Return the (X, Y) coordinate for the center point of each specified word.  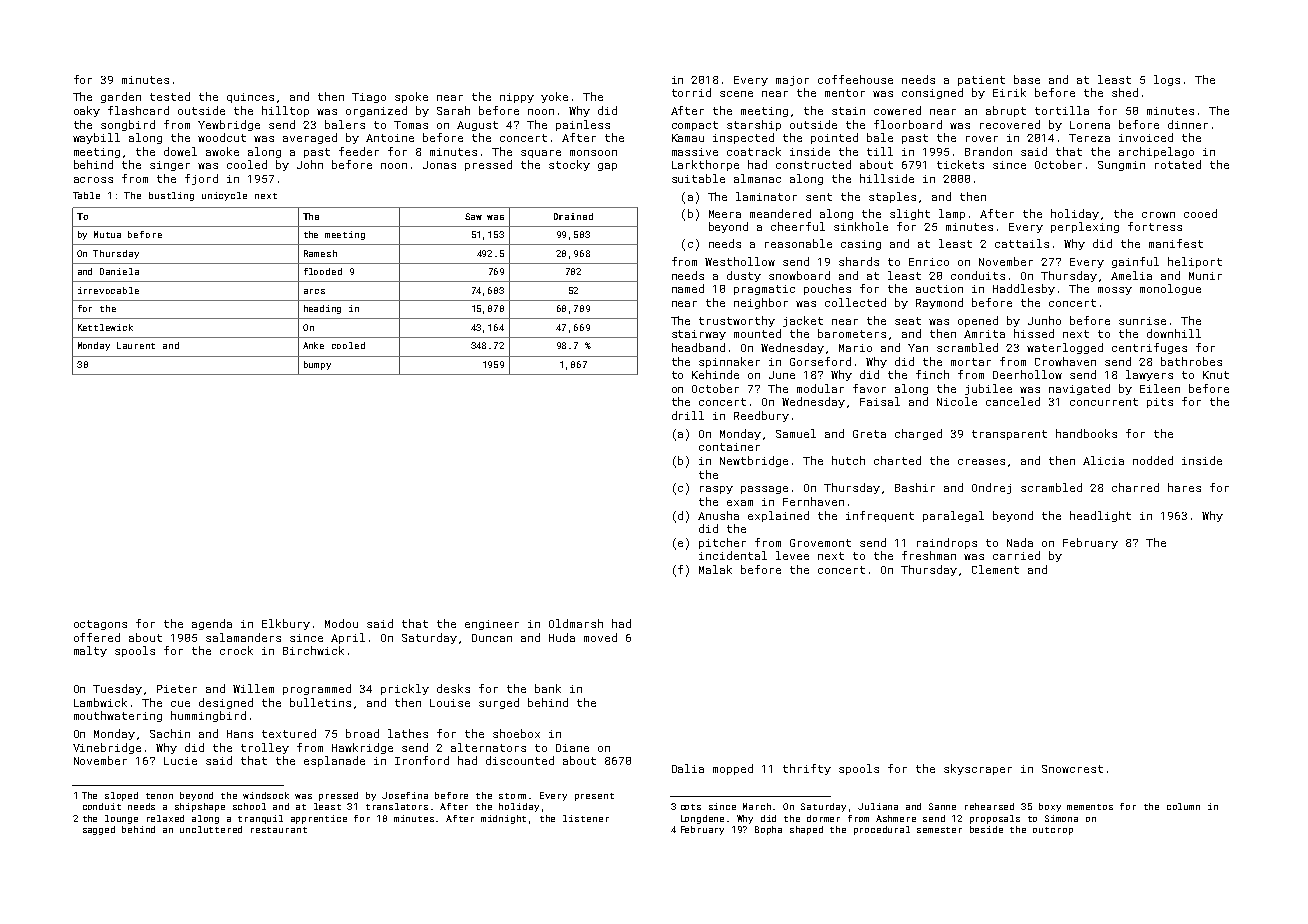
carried (1016, 555)
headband (698, 347)
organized (376, 111)
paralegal (953, 516)
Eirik (1009, 92)
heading (322, 309)
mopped (733, 769)
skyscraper (978, 769)
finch (932, 374)
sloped (121, 796)
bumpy (317, 365)
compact (695, 126)
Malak (715, 569)
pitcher (722, 543)
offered (97, 637)
